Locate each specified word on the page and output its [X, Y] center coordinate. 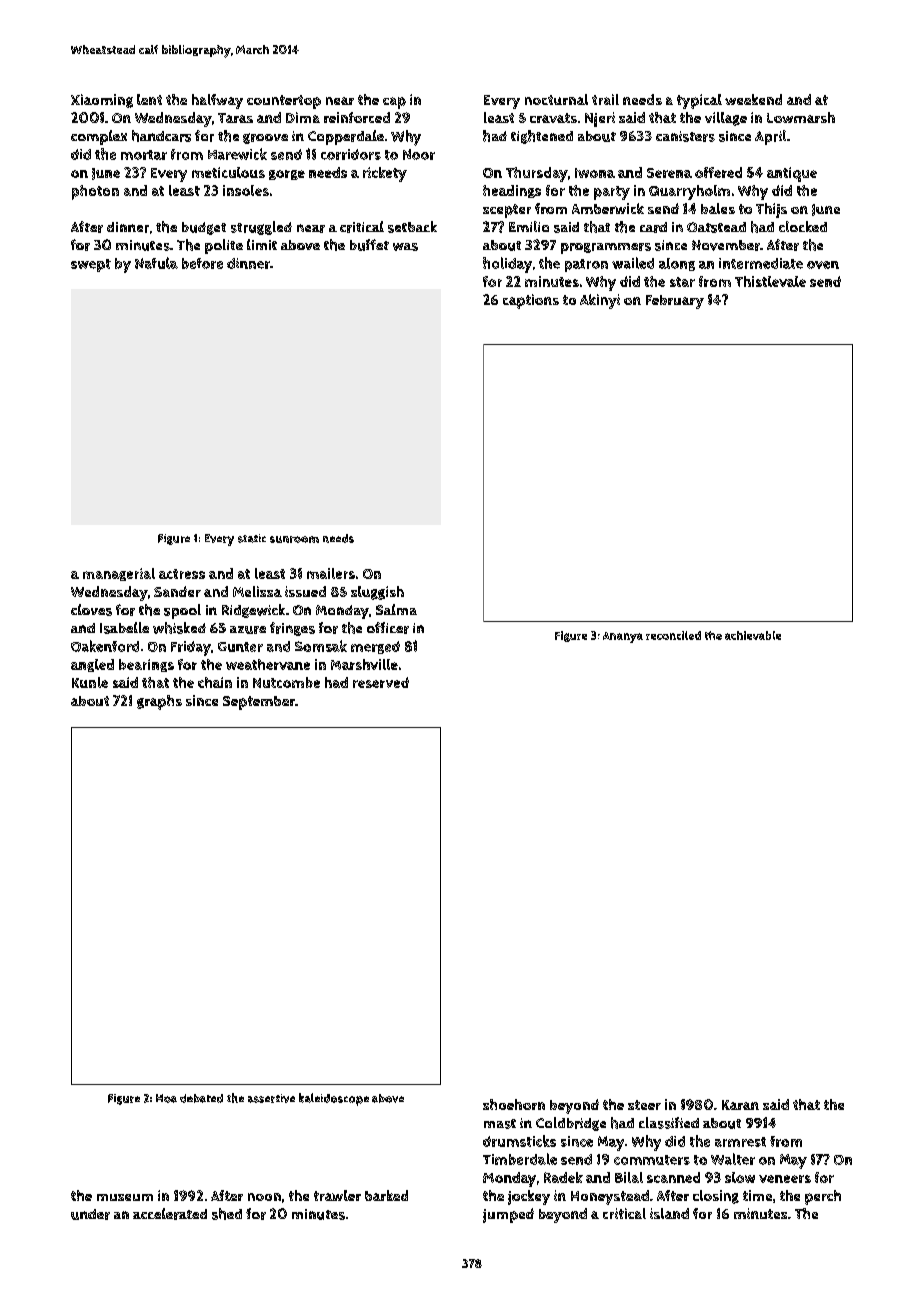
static [252, 538]
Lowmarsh [801, 117]
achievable [753, 635]
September [259, 703]
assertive [271, 1098]
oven [823, 265]
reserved [381, 682]
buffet [369, 245]
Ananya [623, 637]
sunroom [294, 539]
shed [227, 1214]
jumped [508, 1215]
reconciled [673, 635]
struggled [261, 228]
